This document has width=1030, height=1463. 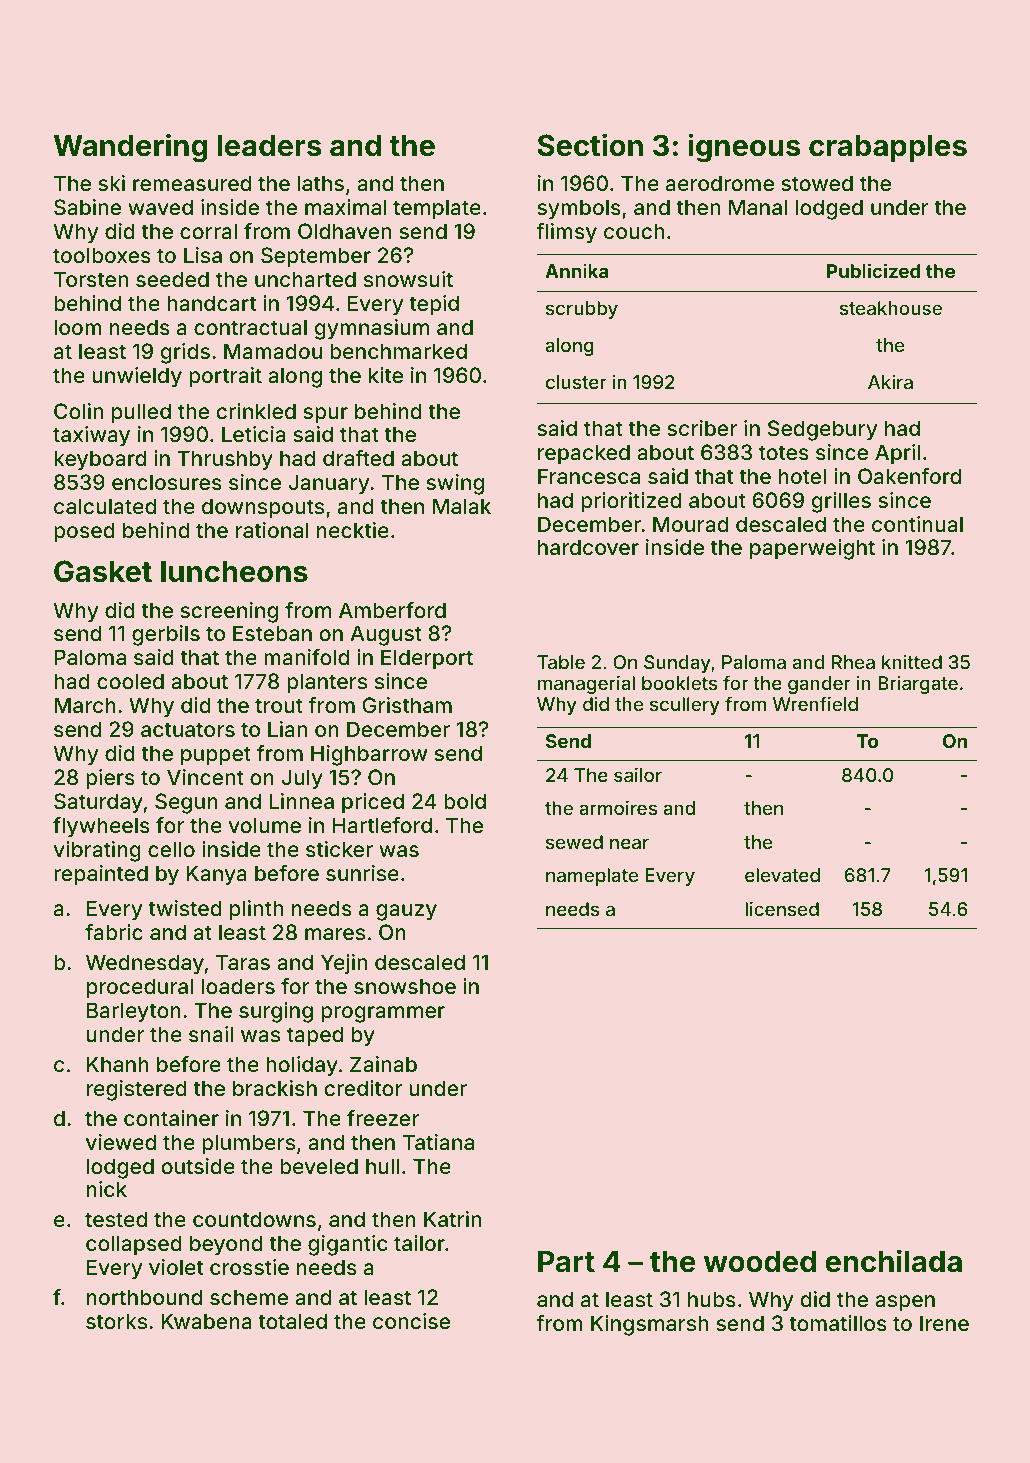 What do you see at coordinates (588, 547) in the document?
I see `hardcover` at bounding box center [588, 547].
